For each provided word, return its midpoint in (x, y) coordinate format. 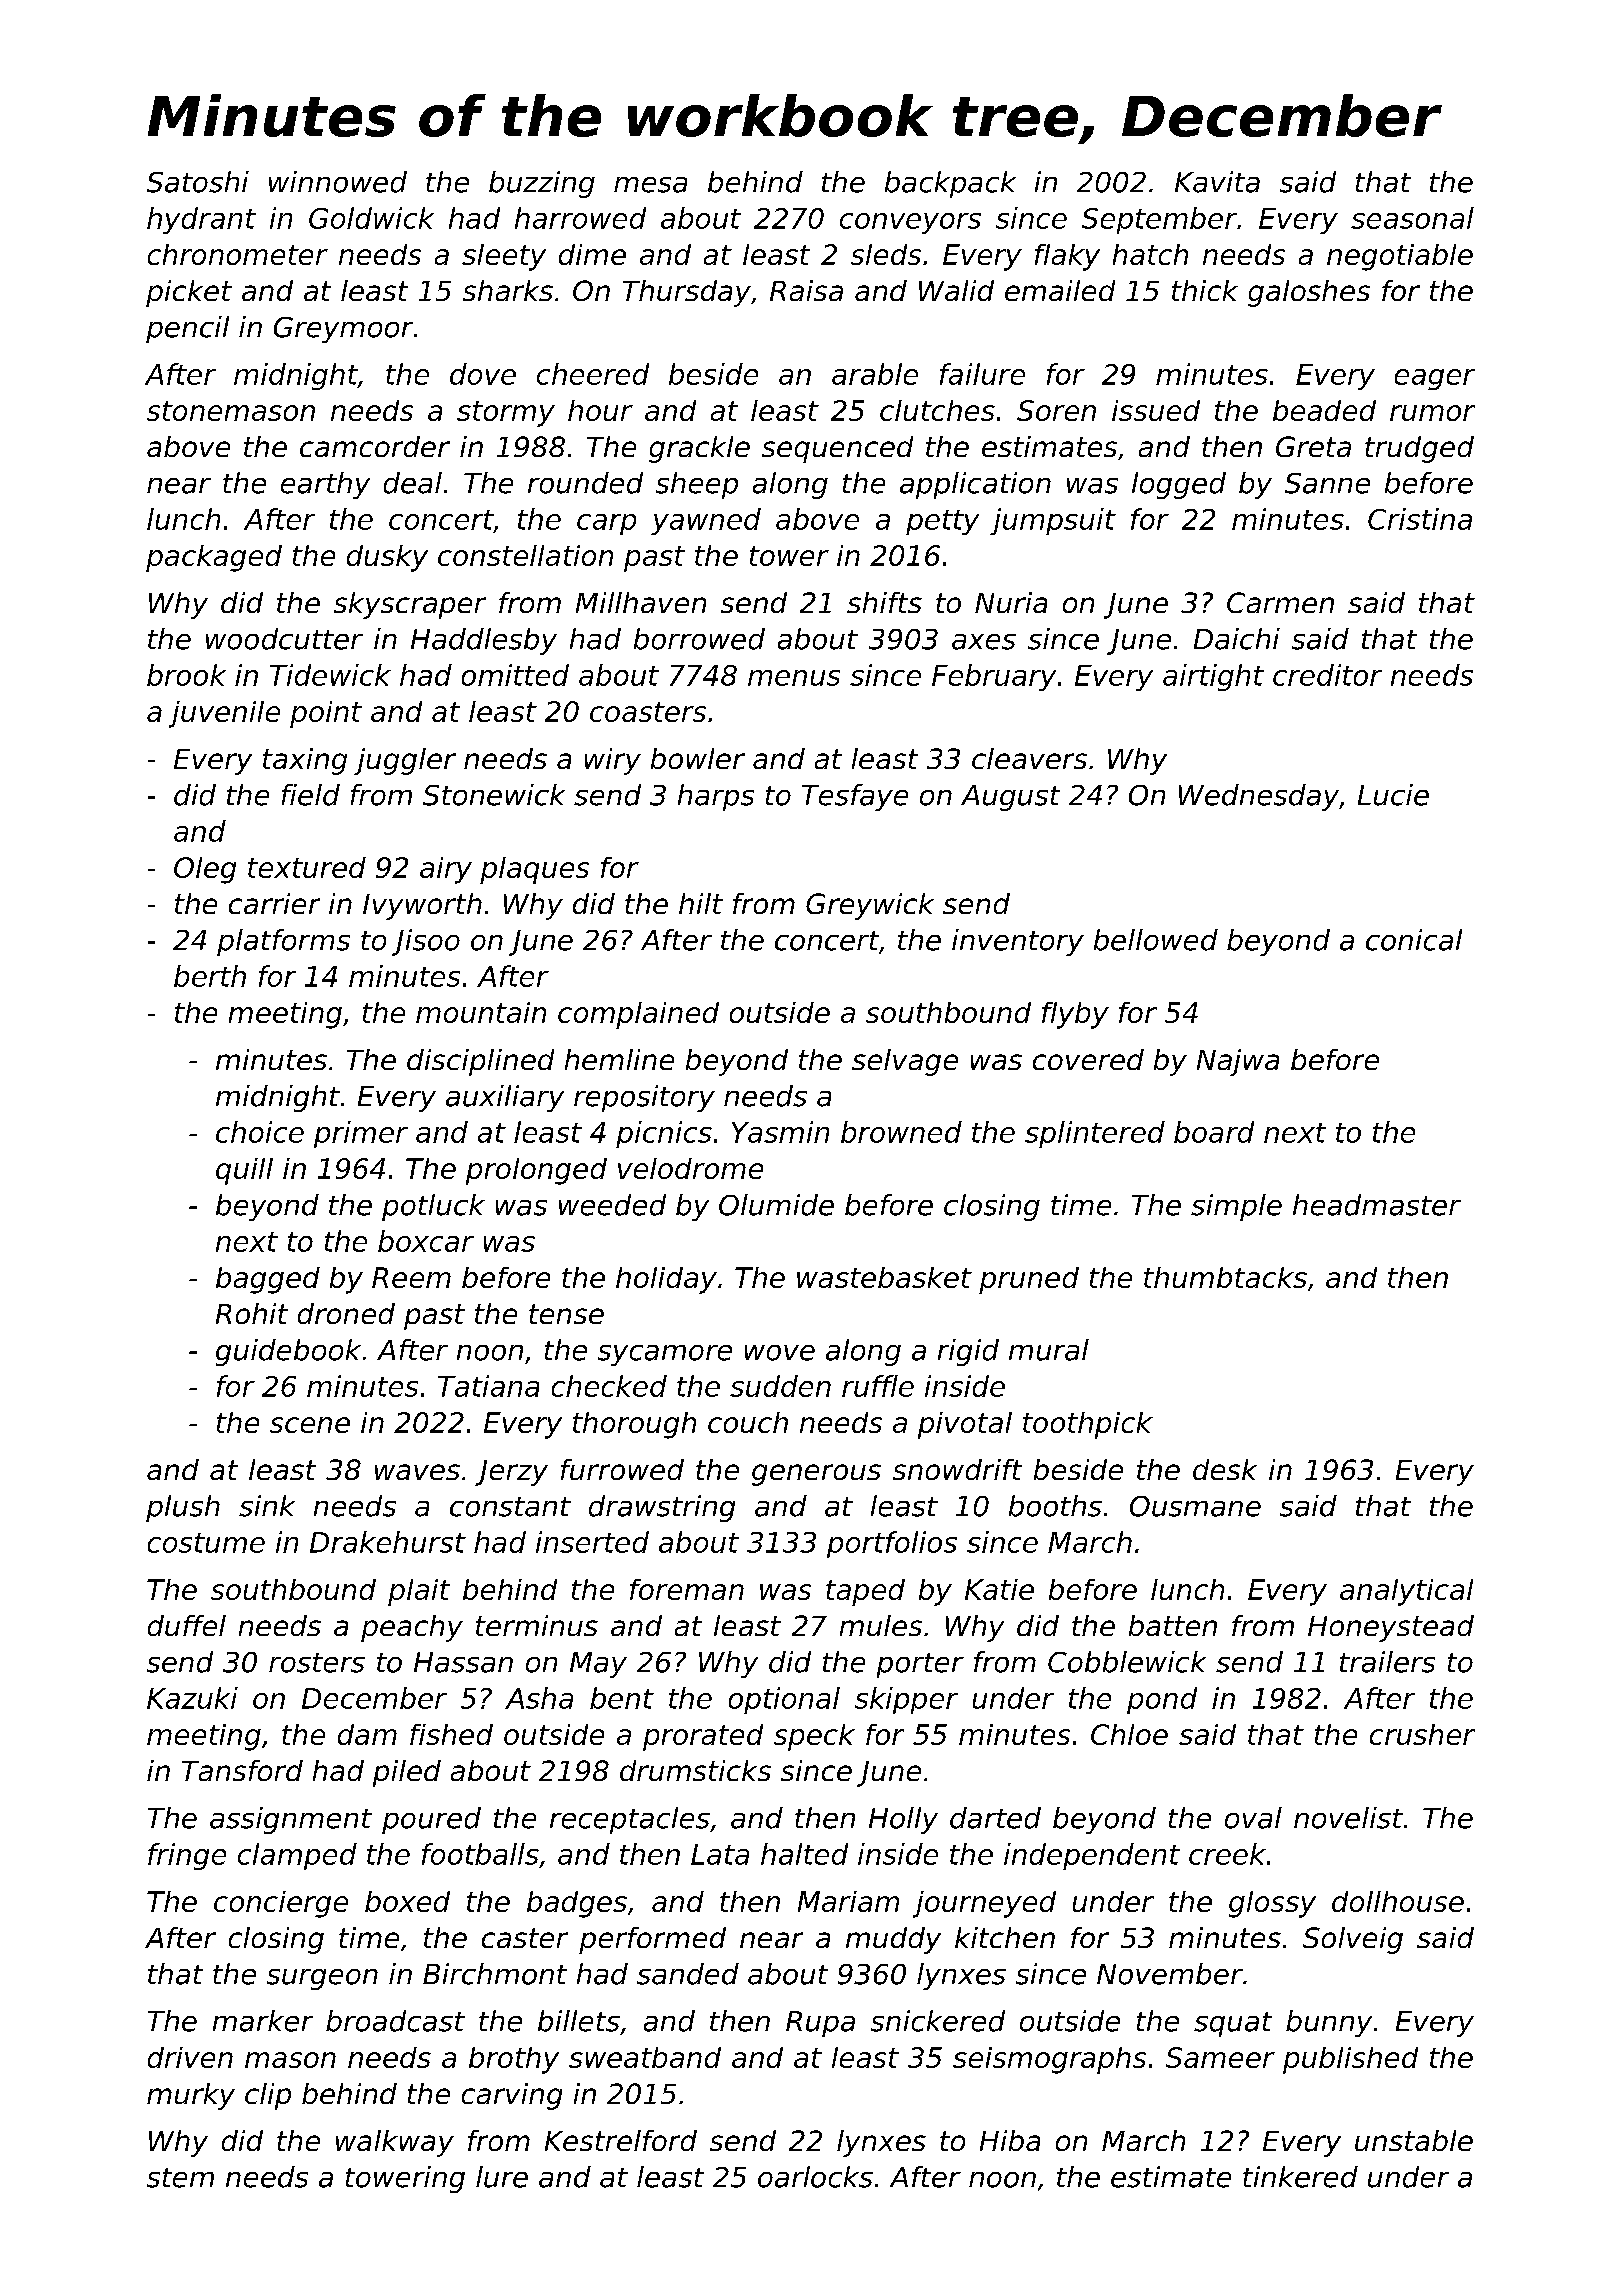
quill (244, 1171)
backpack (950, 184)
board (1214, 1132)
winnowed (338, 182)
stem (180, 2178)
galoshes (1309, 293)
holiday (666, 1280)
